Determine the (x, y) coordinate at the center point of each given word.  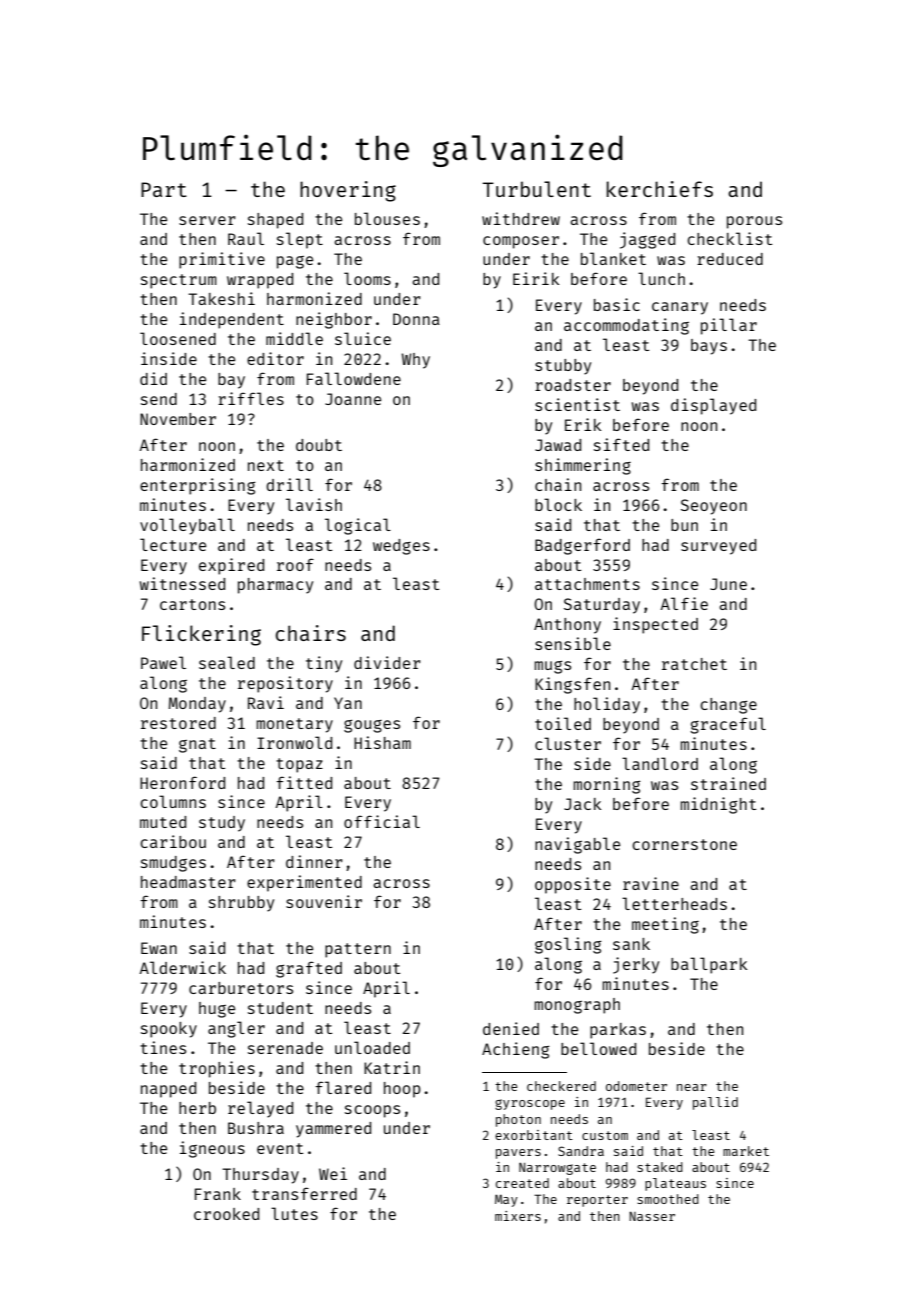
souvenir (324, 901)
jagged (647, 240)
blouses (387, 218)
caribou (173, 841)
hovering (348, 191)
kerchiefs (659, 189)
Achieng (516, 1050)
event (280, 1148)
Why (416, 361)
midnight (718, 805)
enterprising (198, 486)
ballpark (709, 965)
